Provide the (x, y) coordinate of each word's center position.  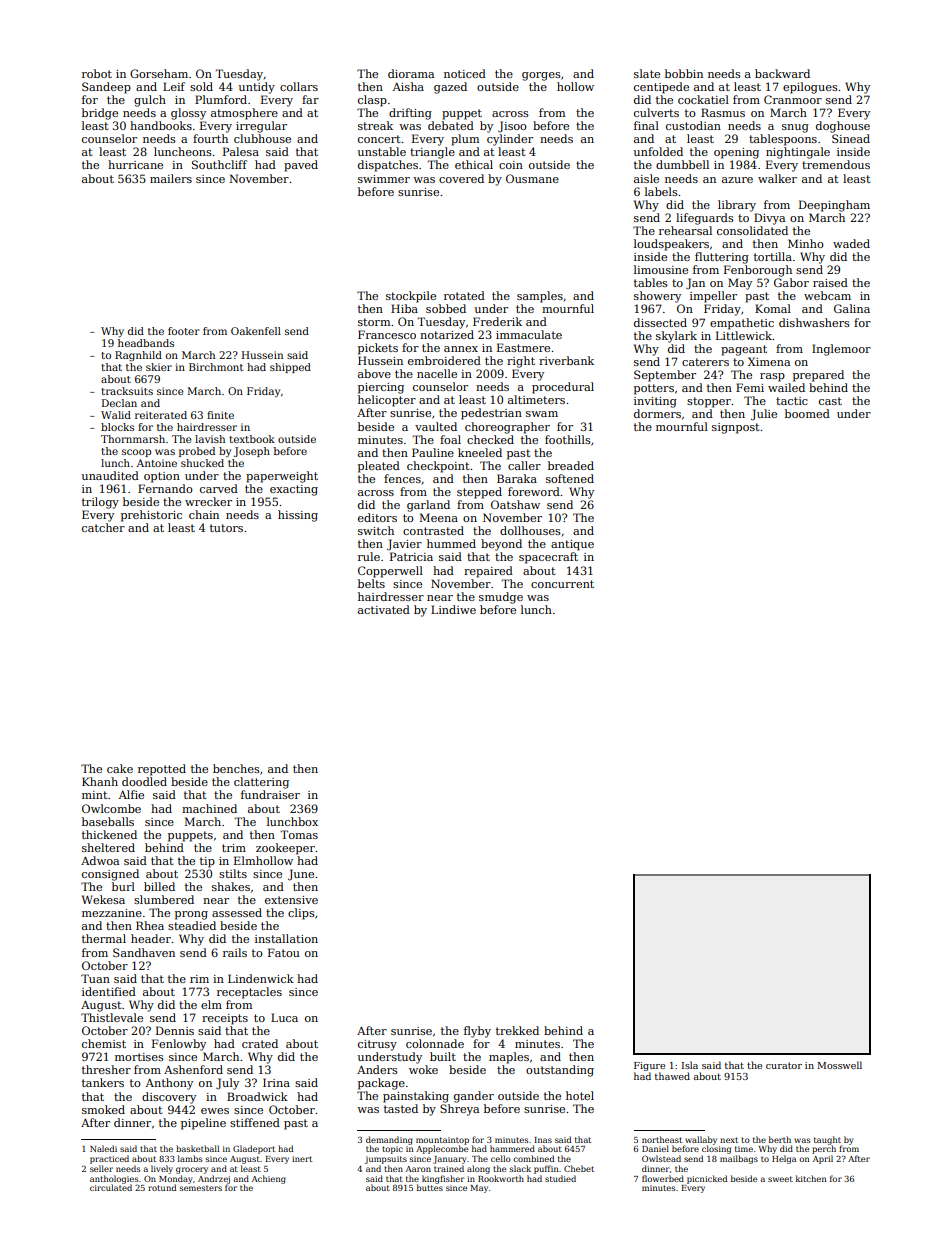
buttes (430, 1187)
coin (511, 165)
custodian (693, 125)
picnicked (707, 1179)
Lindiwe (453, 609)
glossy (188, 114)
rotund (162, 1187)
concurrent (562, 584)
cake (120, 768)
